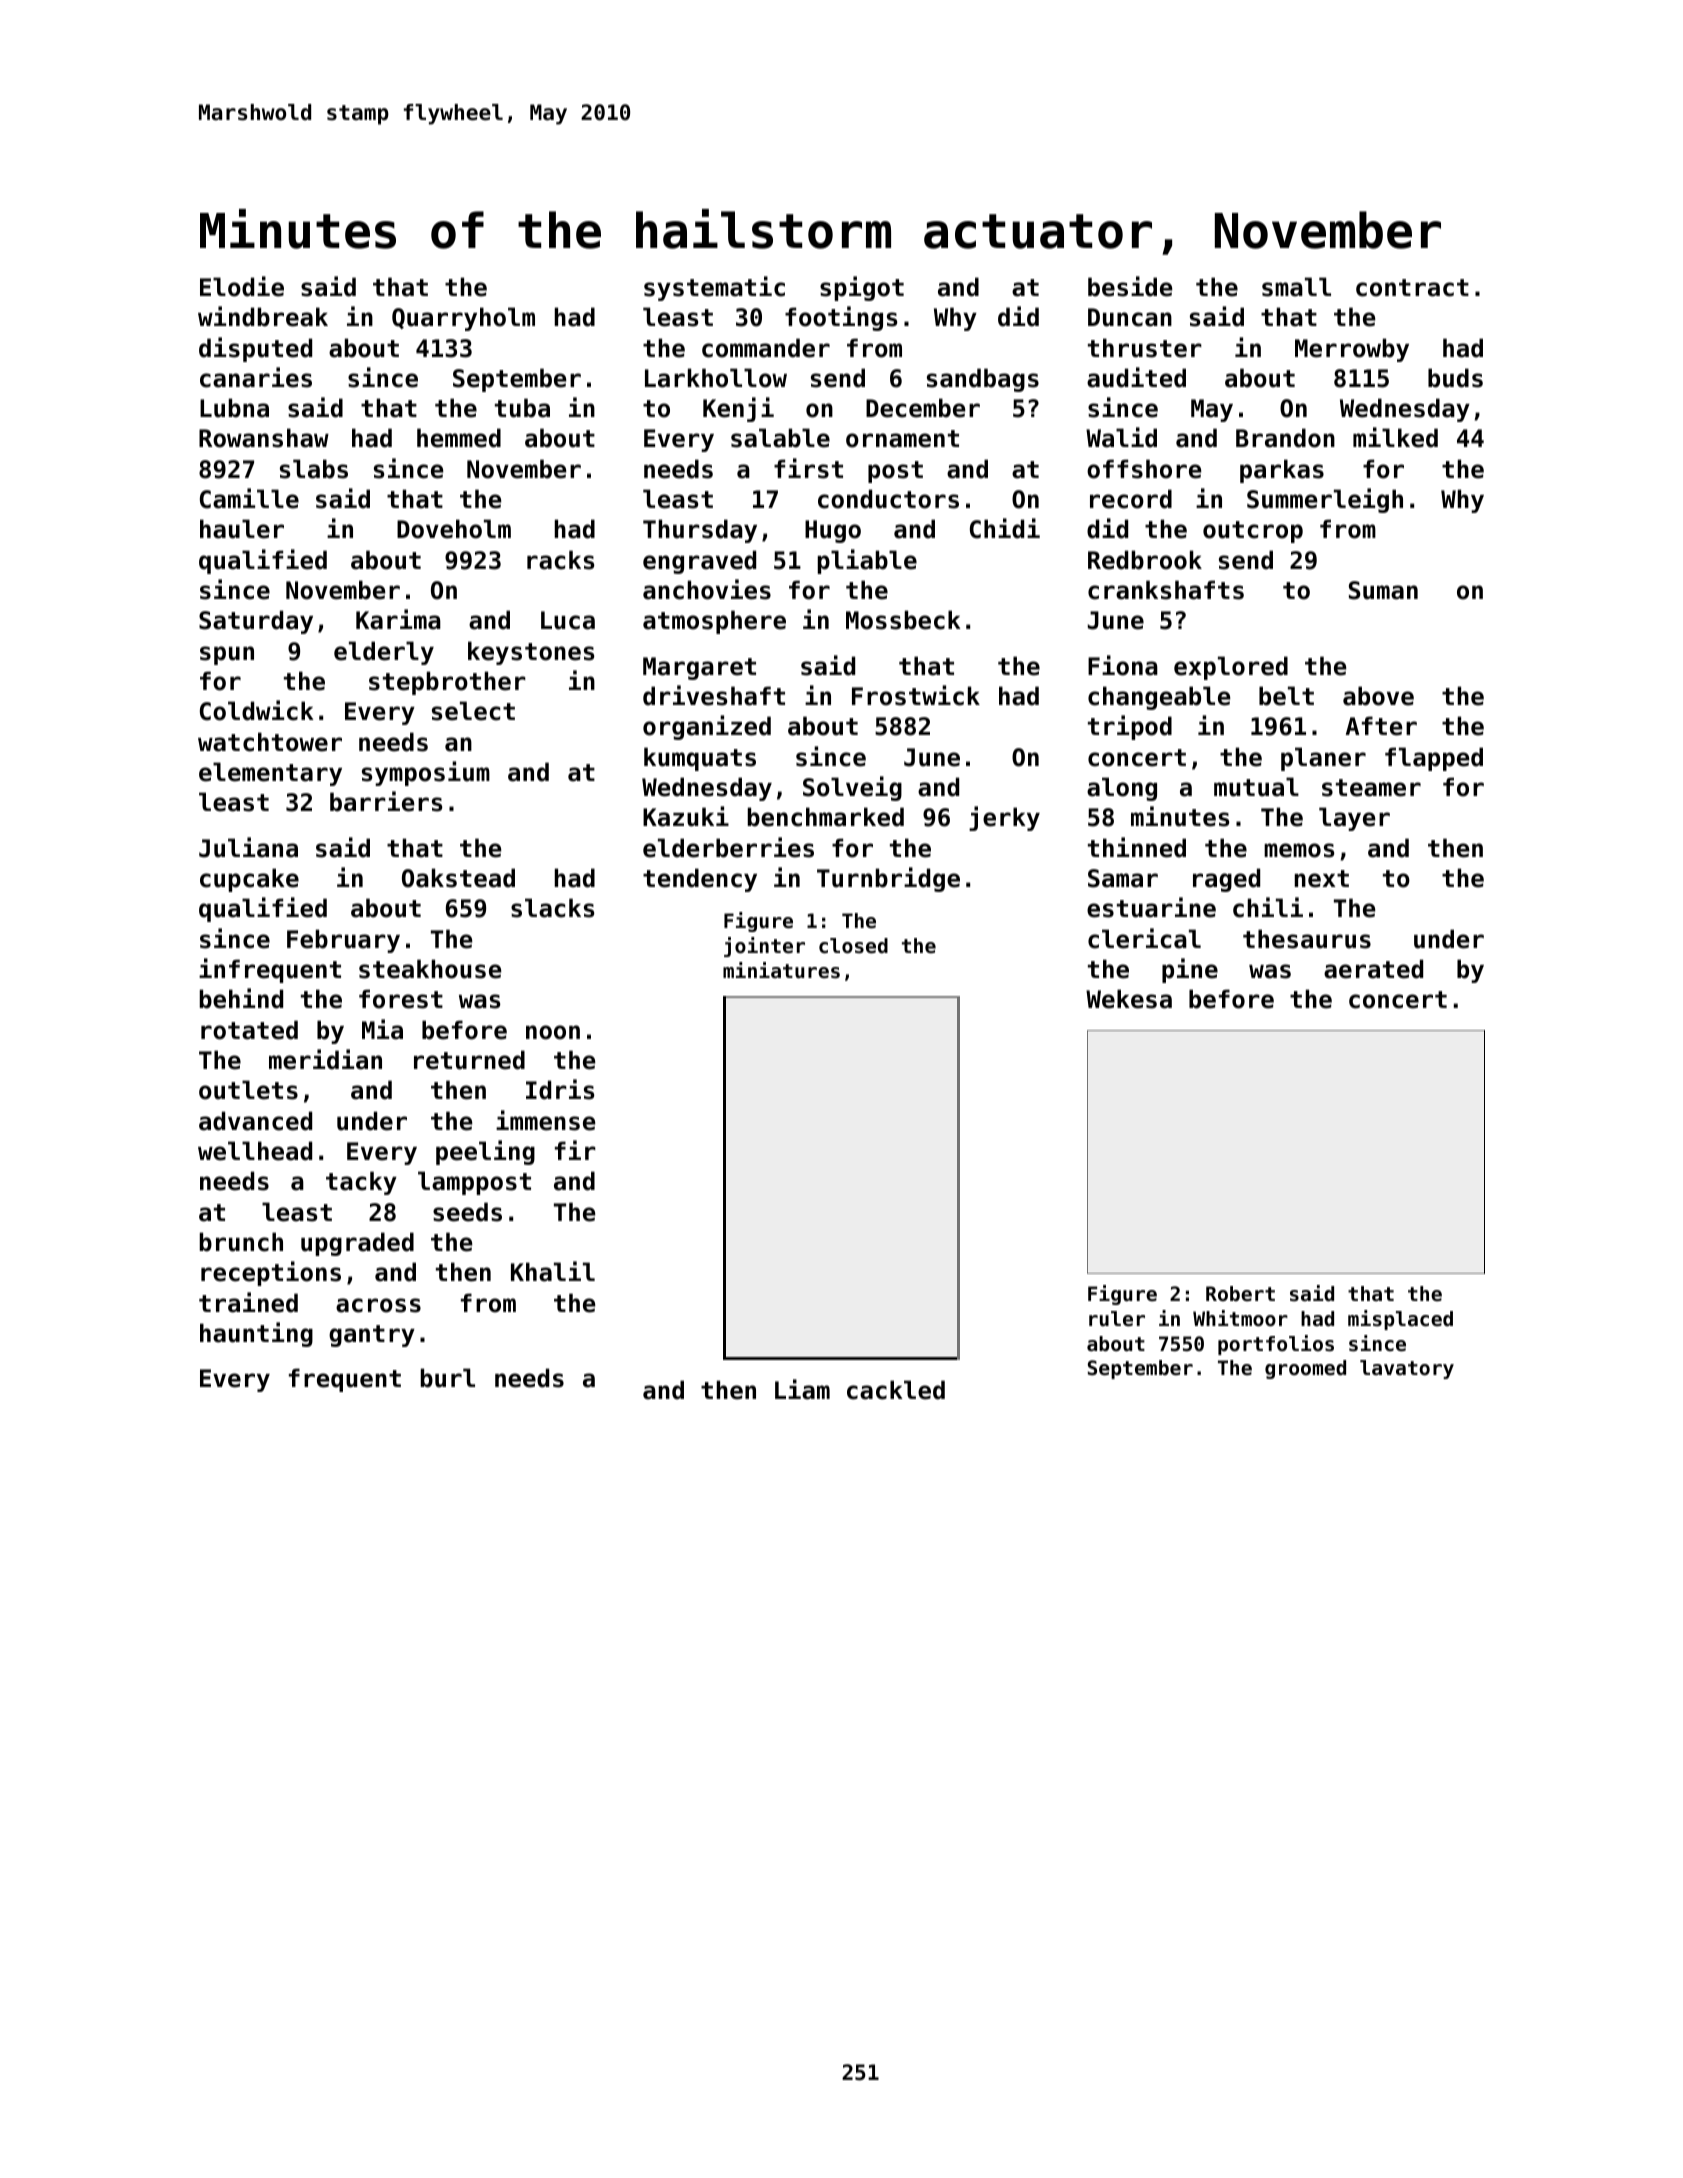  What do you see at coordinates (1130, 286) in the screenshot?
I see `beside` at bounding box center [1130, 286].
